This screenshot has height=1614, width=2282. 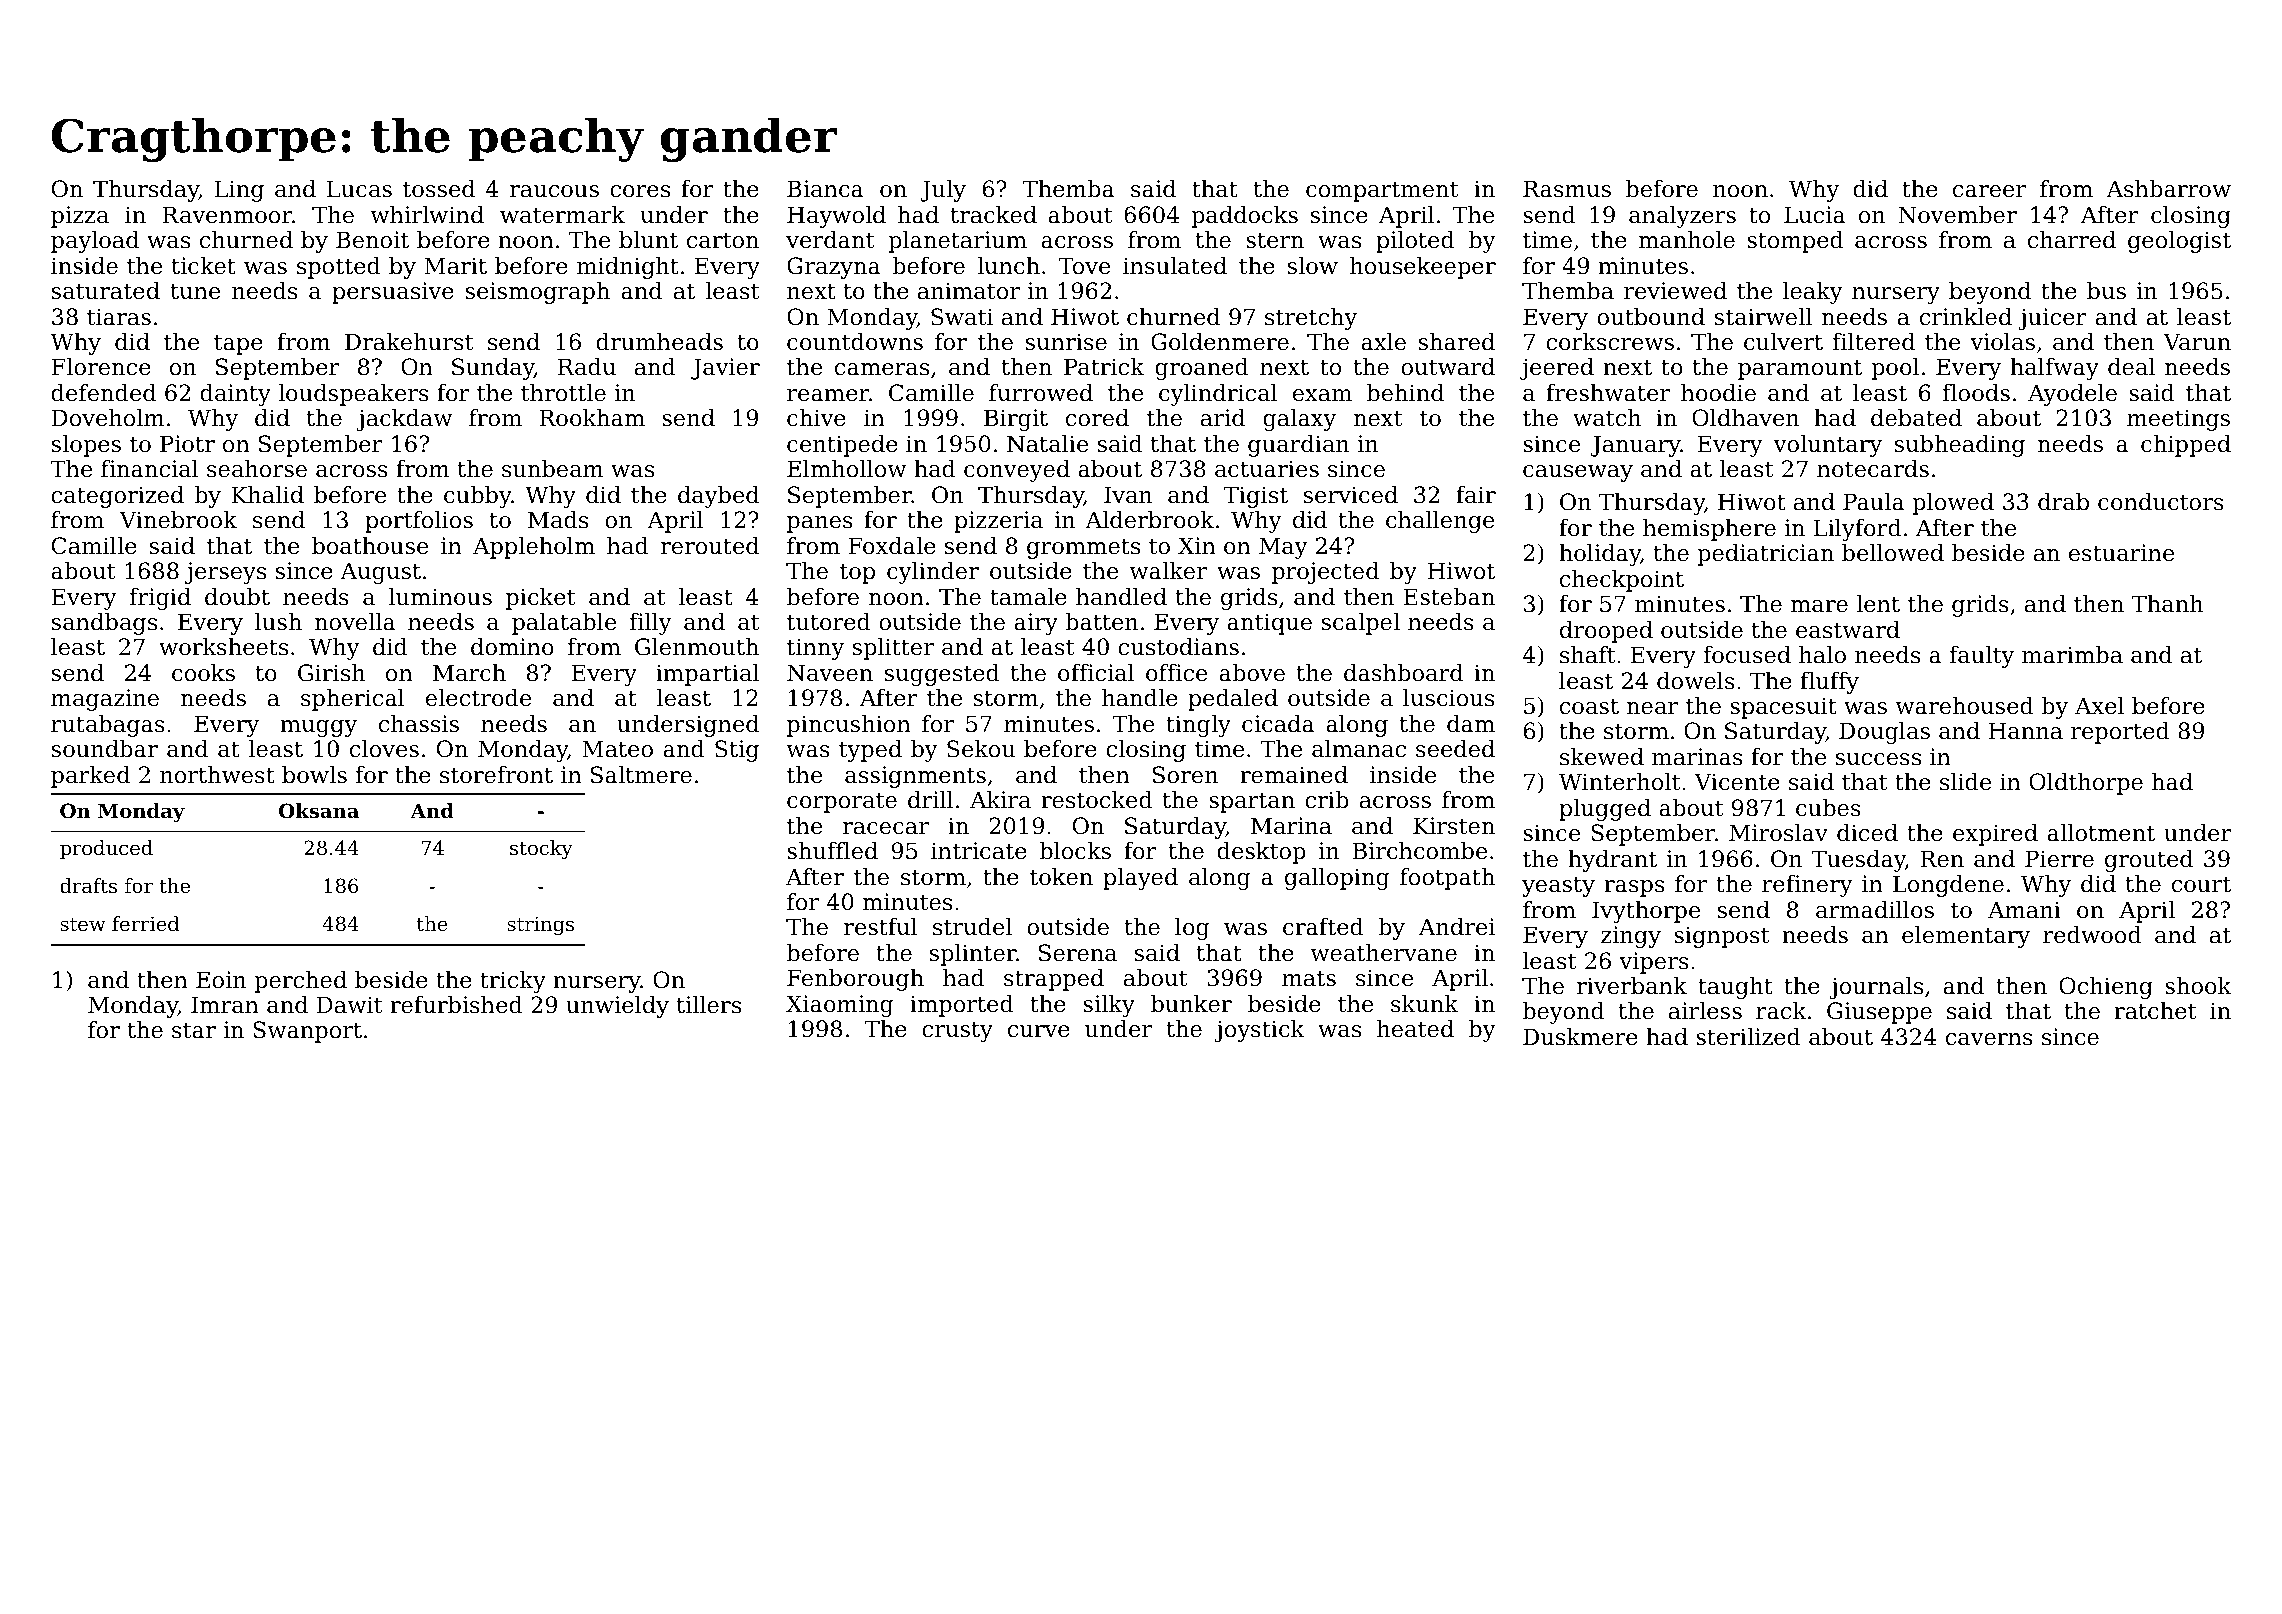 I want to click on corkscrews, so click(x=1610, y=342).
